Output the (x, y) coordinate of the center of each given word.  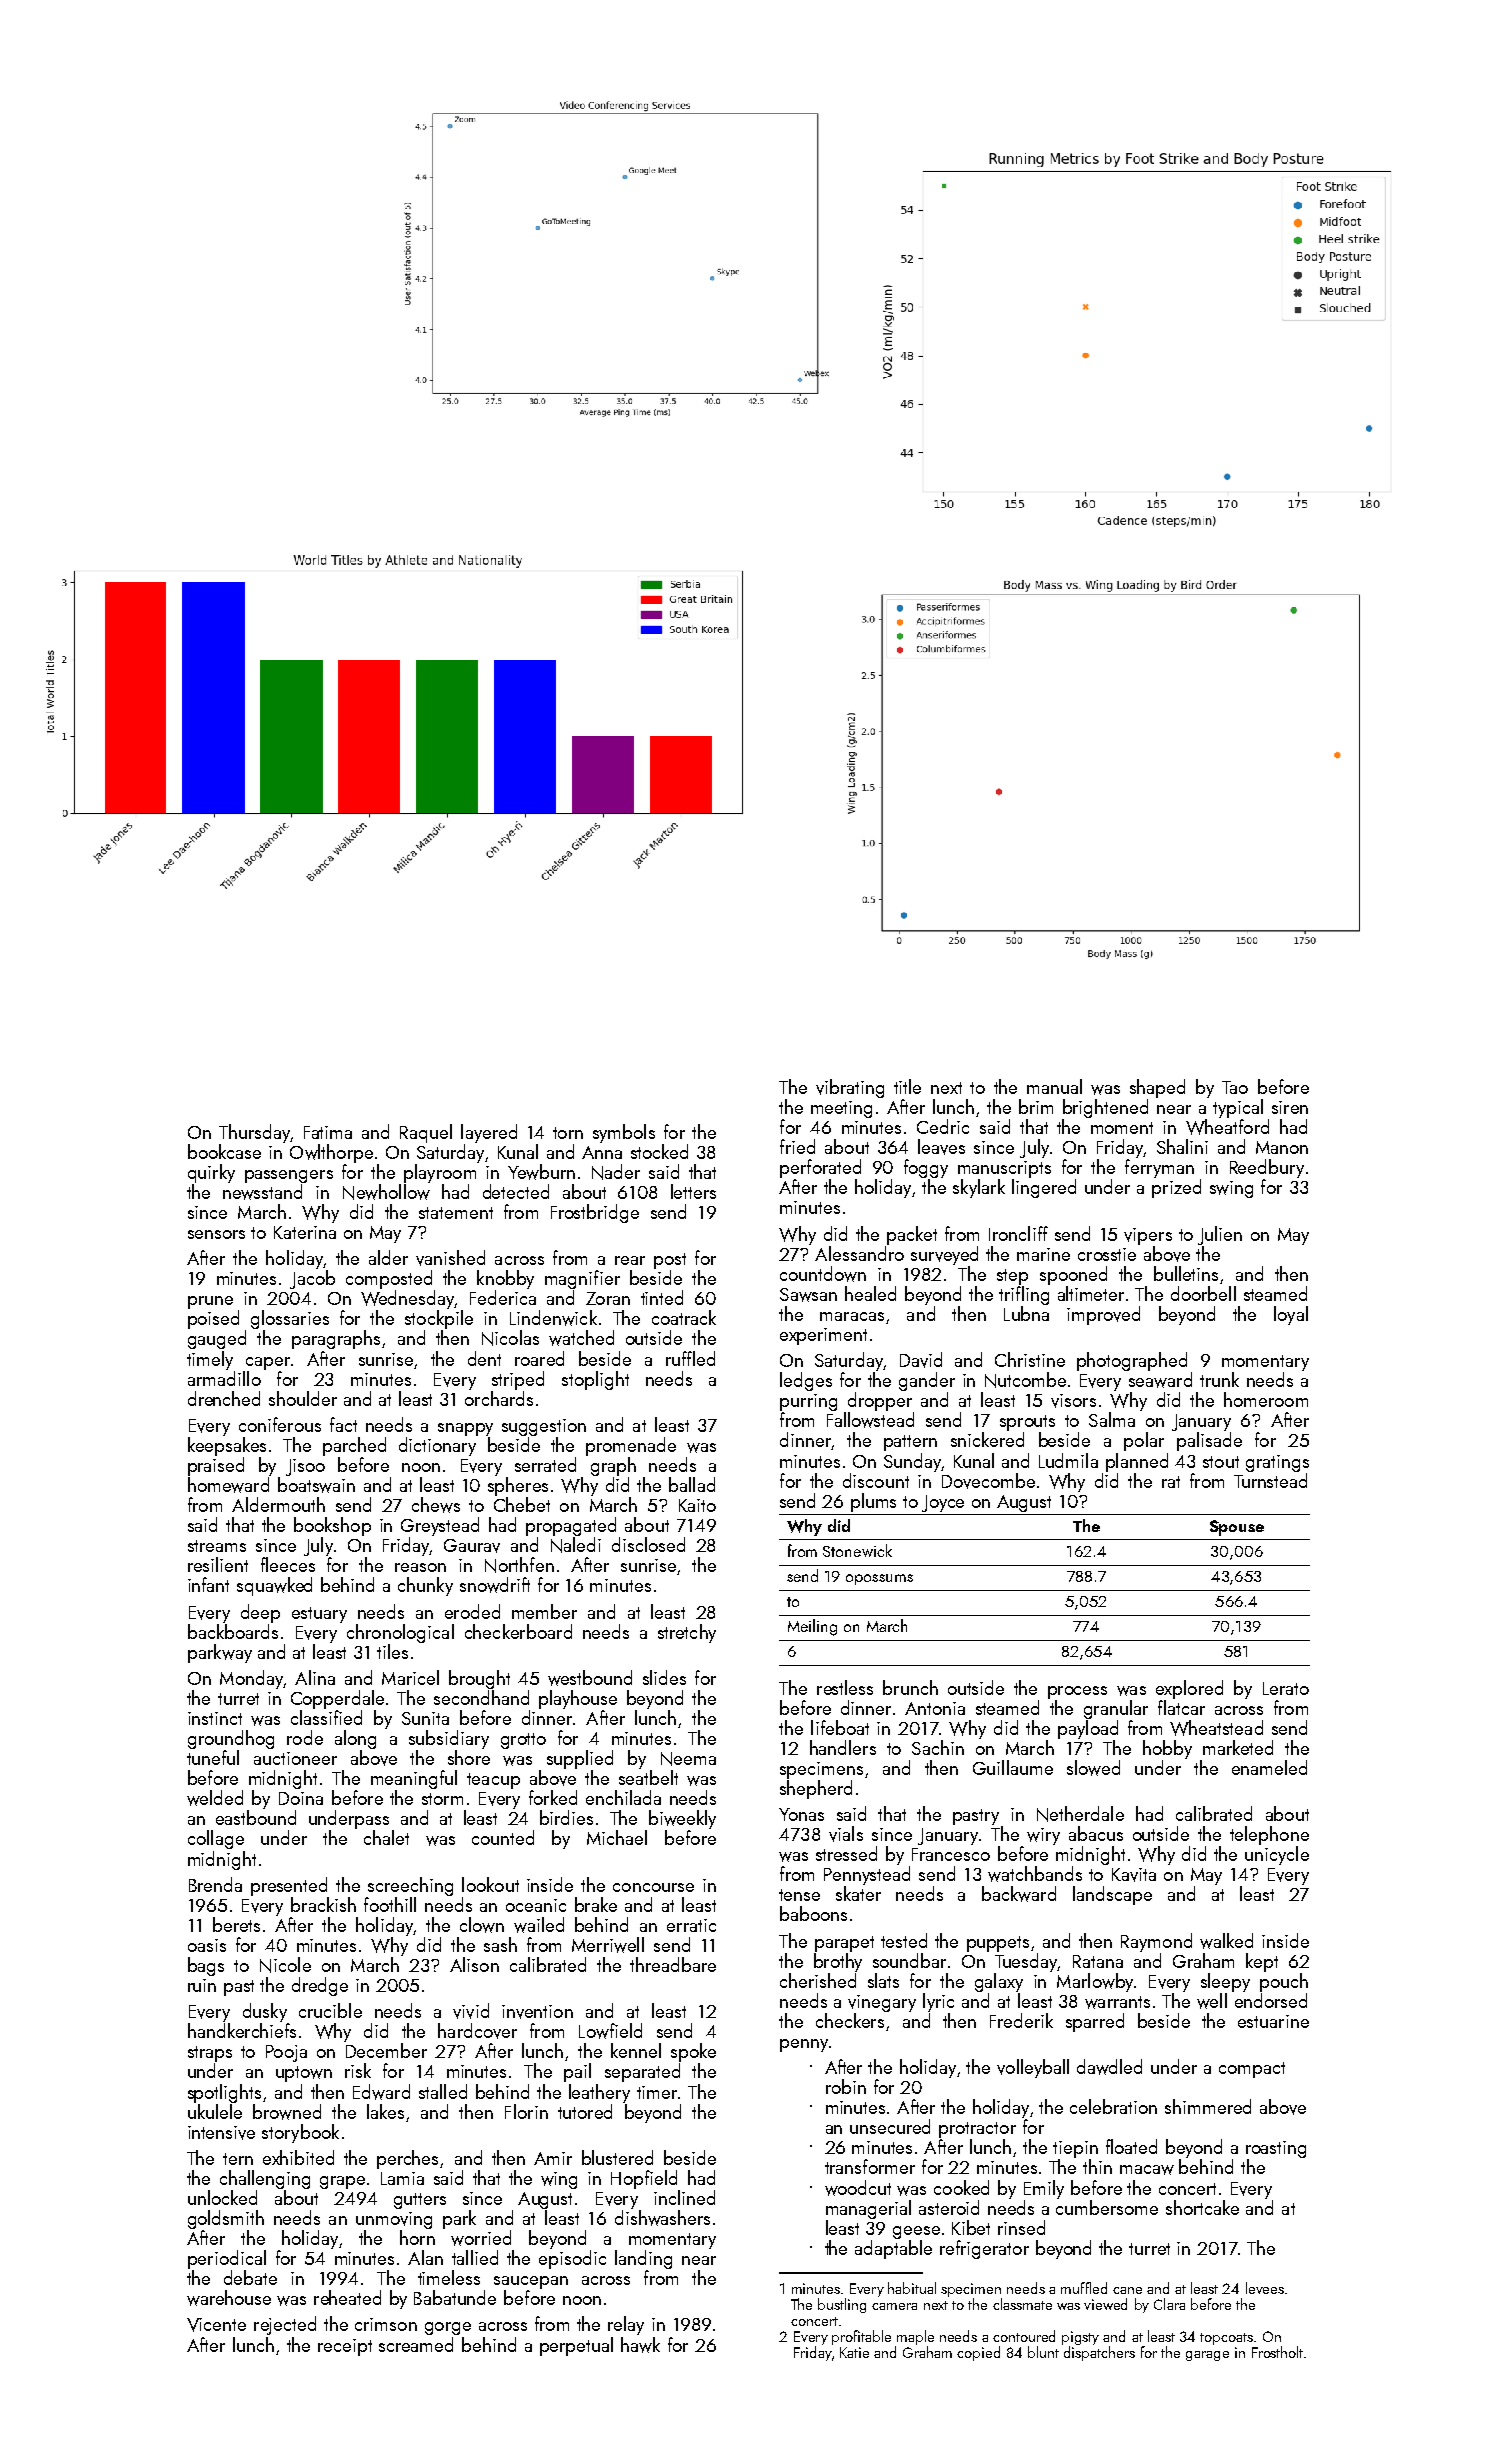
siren (1290, 1107)
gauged (217, 1339)
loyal (1291, 1315)
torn (568, 1133)
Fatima (328, 1132)
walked (1226, 1941)
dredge (320, 1986)
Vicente (216, 2325)
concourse (653, 1887)
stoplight (595, 1380)
